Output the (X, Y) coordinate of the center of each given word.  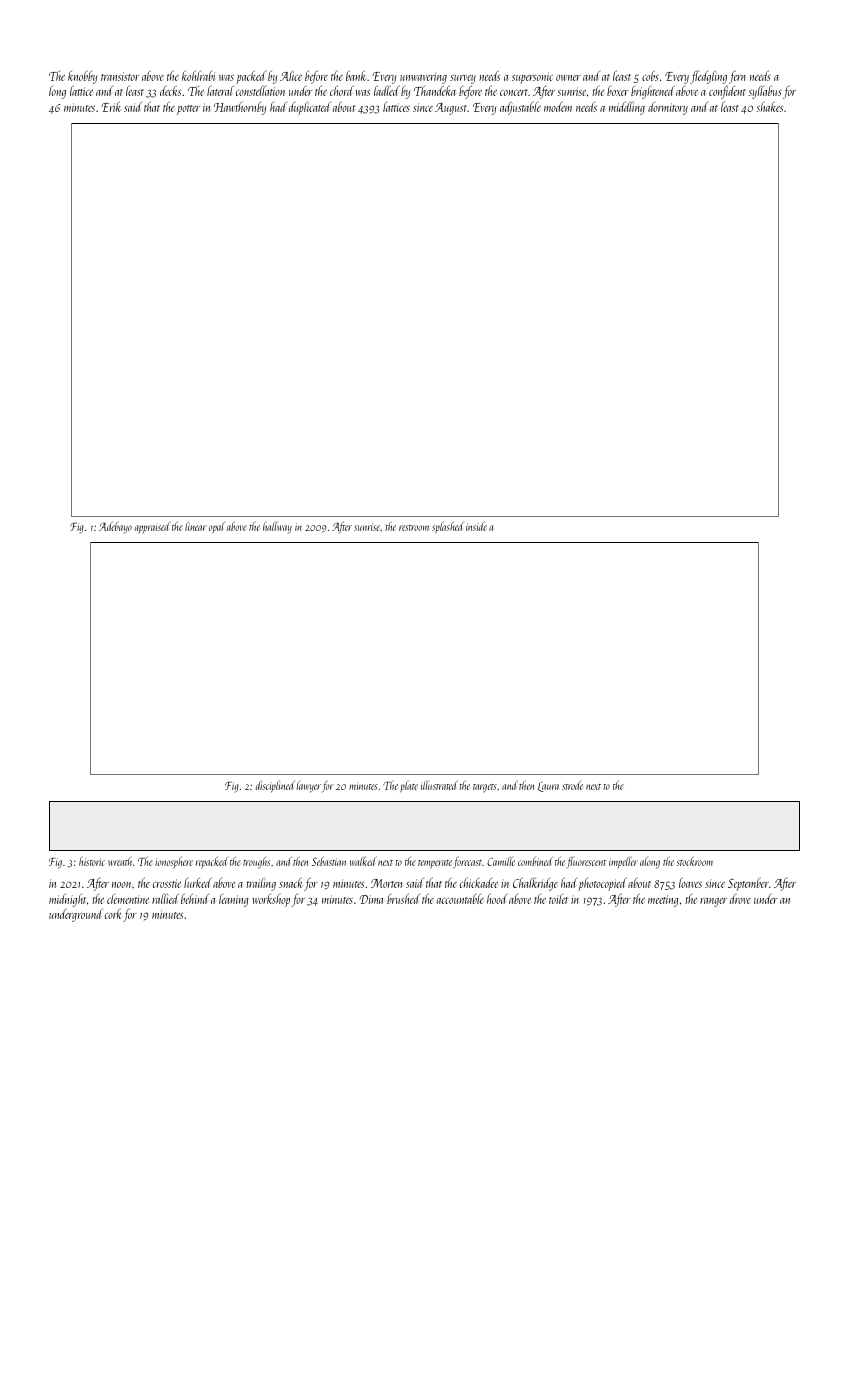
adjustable (520, 108)
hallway (277, 527)
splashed (448, 527)
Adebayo (115, 528)
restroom (414, 528)
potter (188, 110)
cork (113, 913)
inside (476, 526)
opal (217, 528)
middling (627, 108)
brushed (403, 898)
